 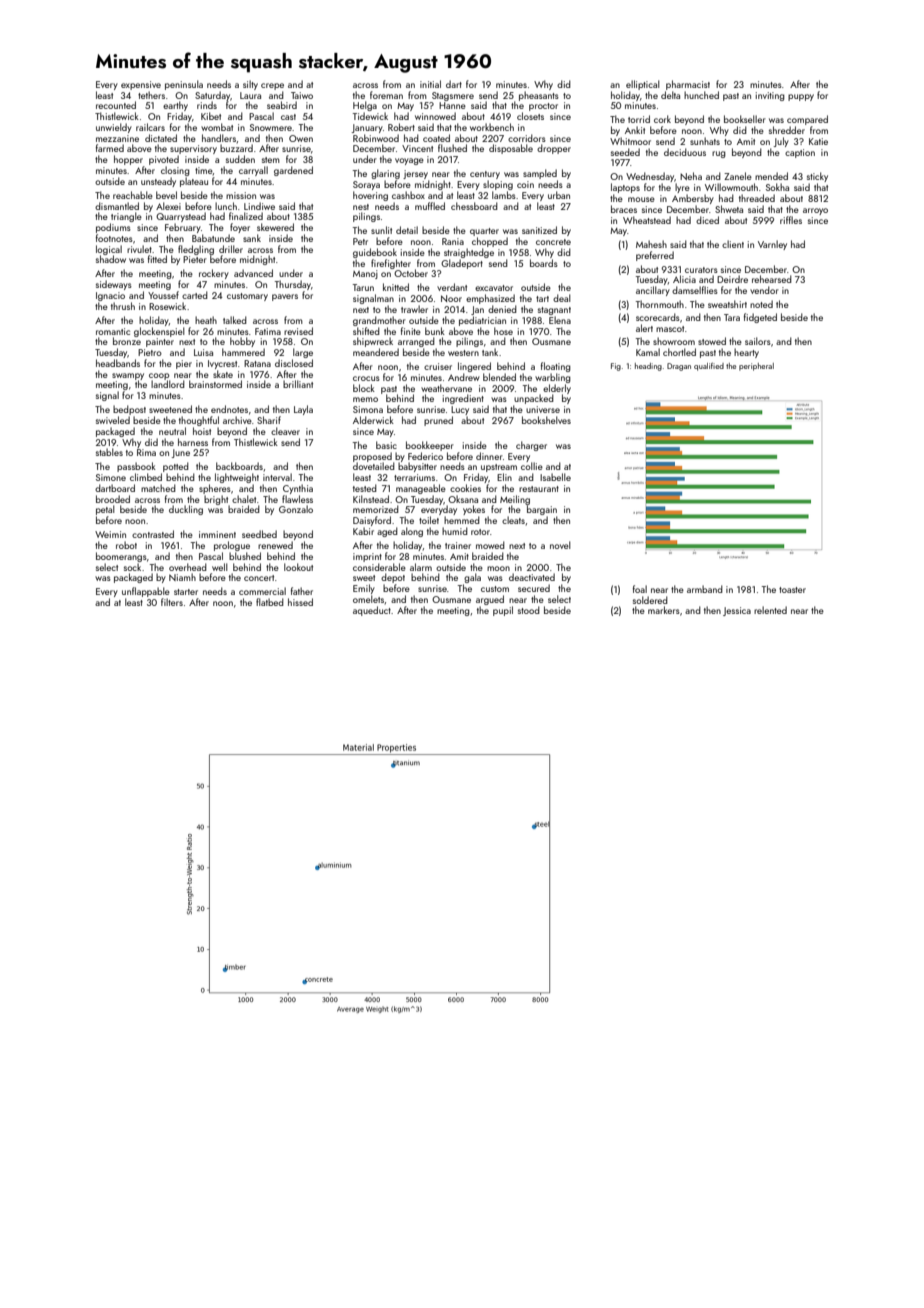 I want to click on Weimin, so click(x=110, y=534).
